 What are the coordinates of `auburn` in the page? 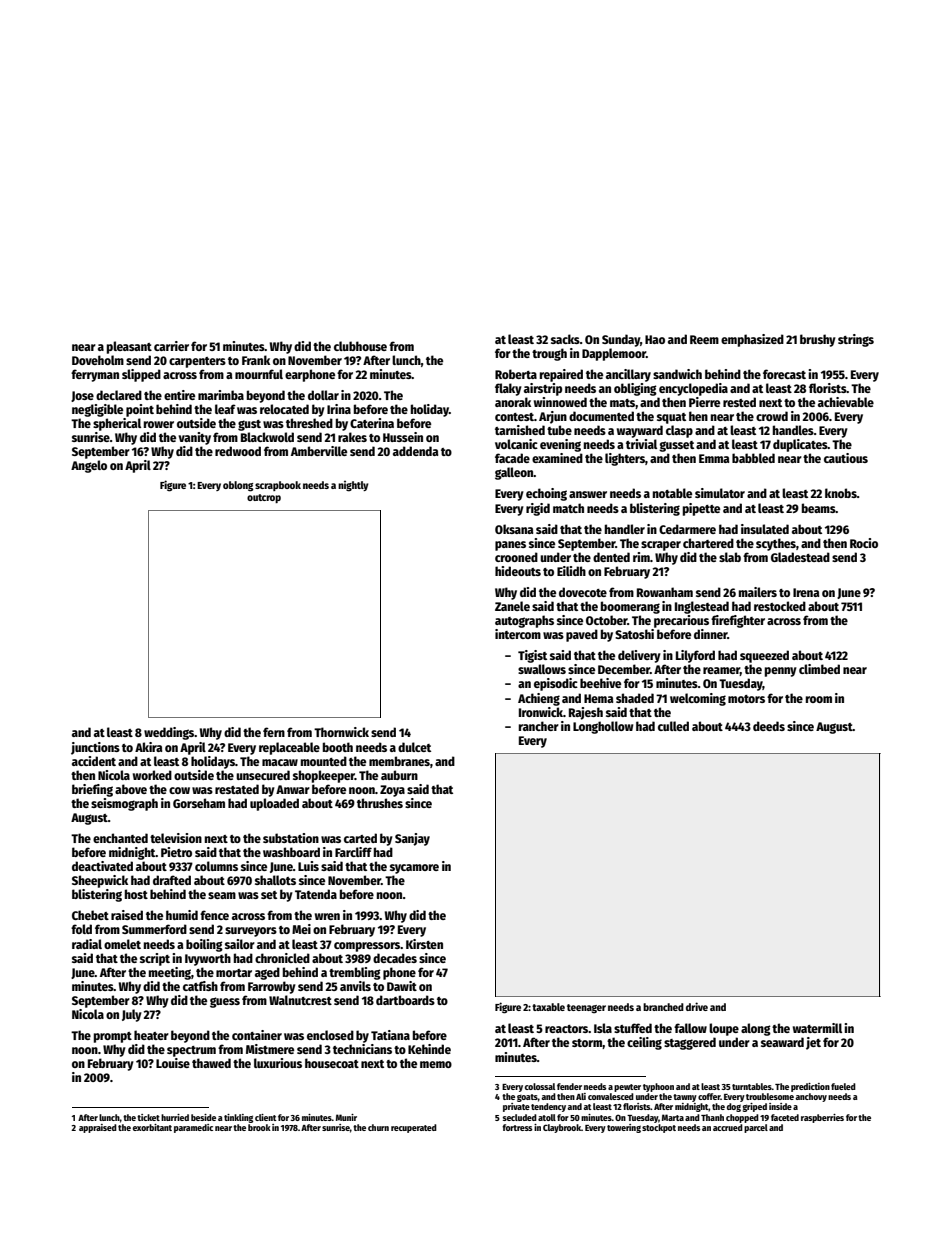 It's located at (399, 775).
